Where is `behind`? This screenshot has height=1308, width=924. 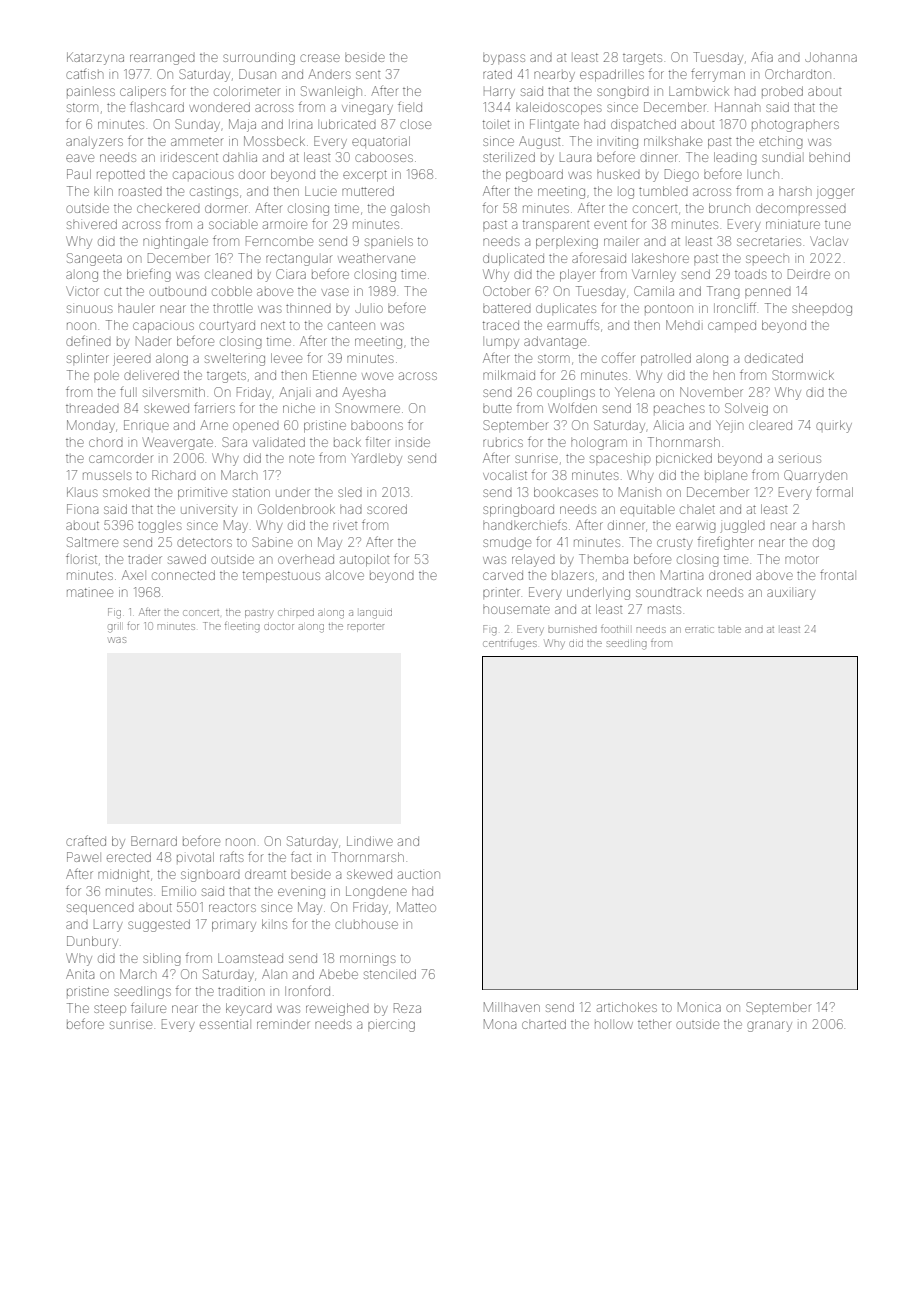 behind is located at coordinates (829, 157).
